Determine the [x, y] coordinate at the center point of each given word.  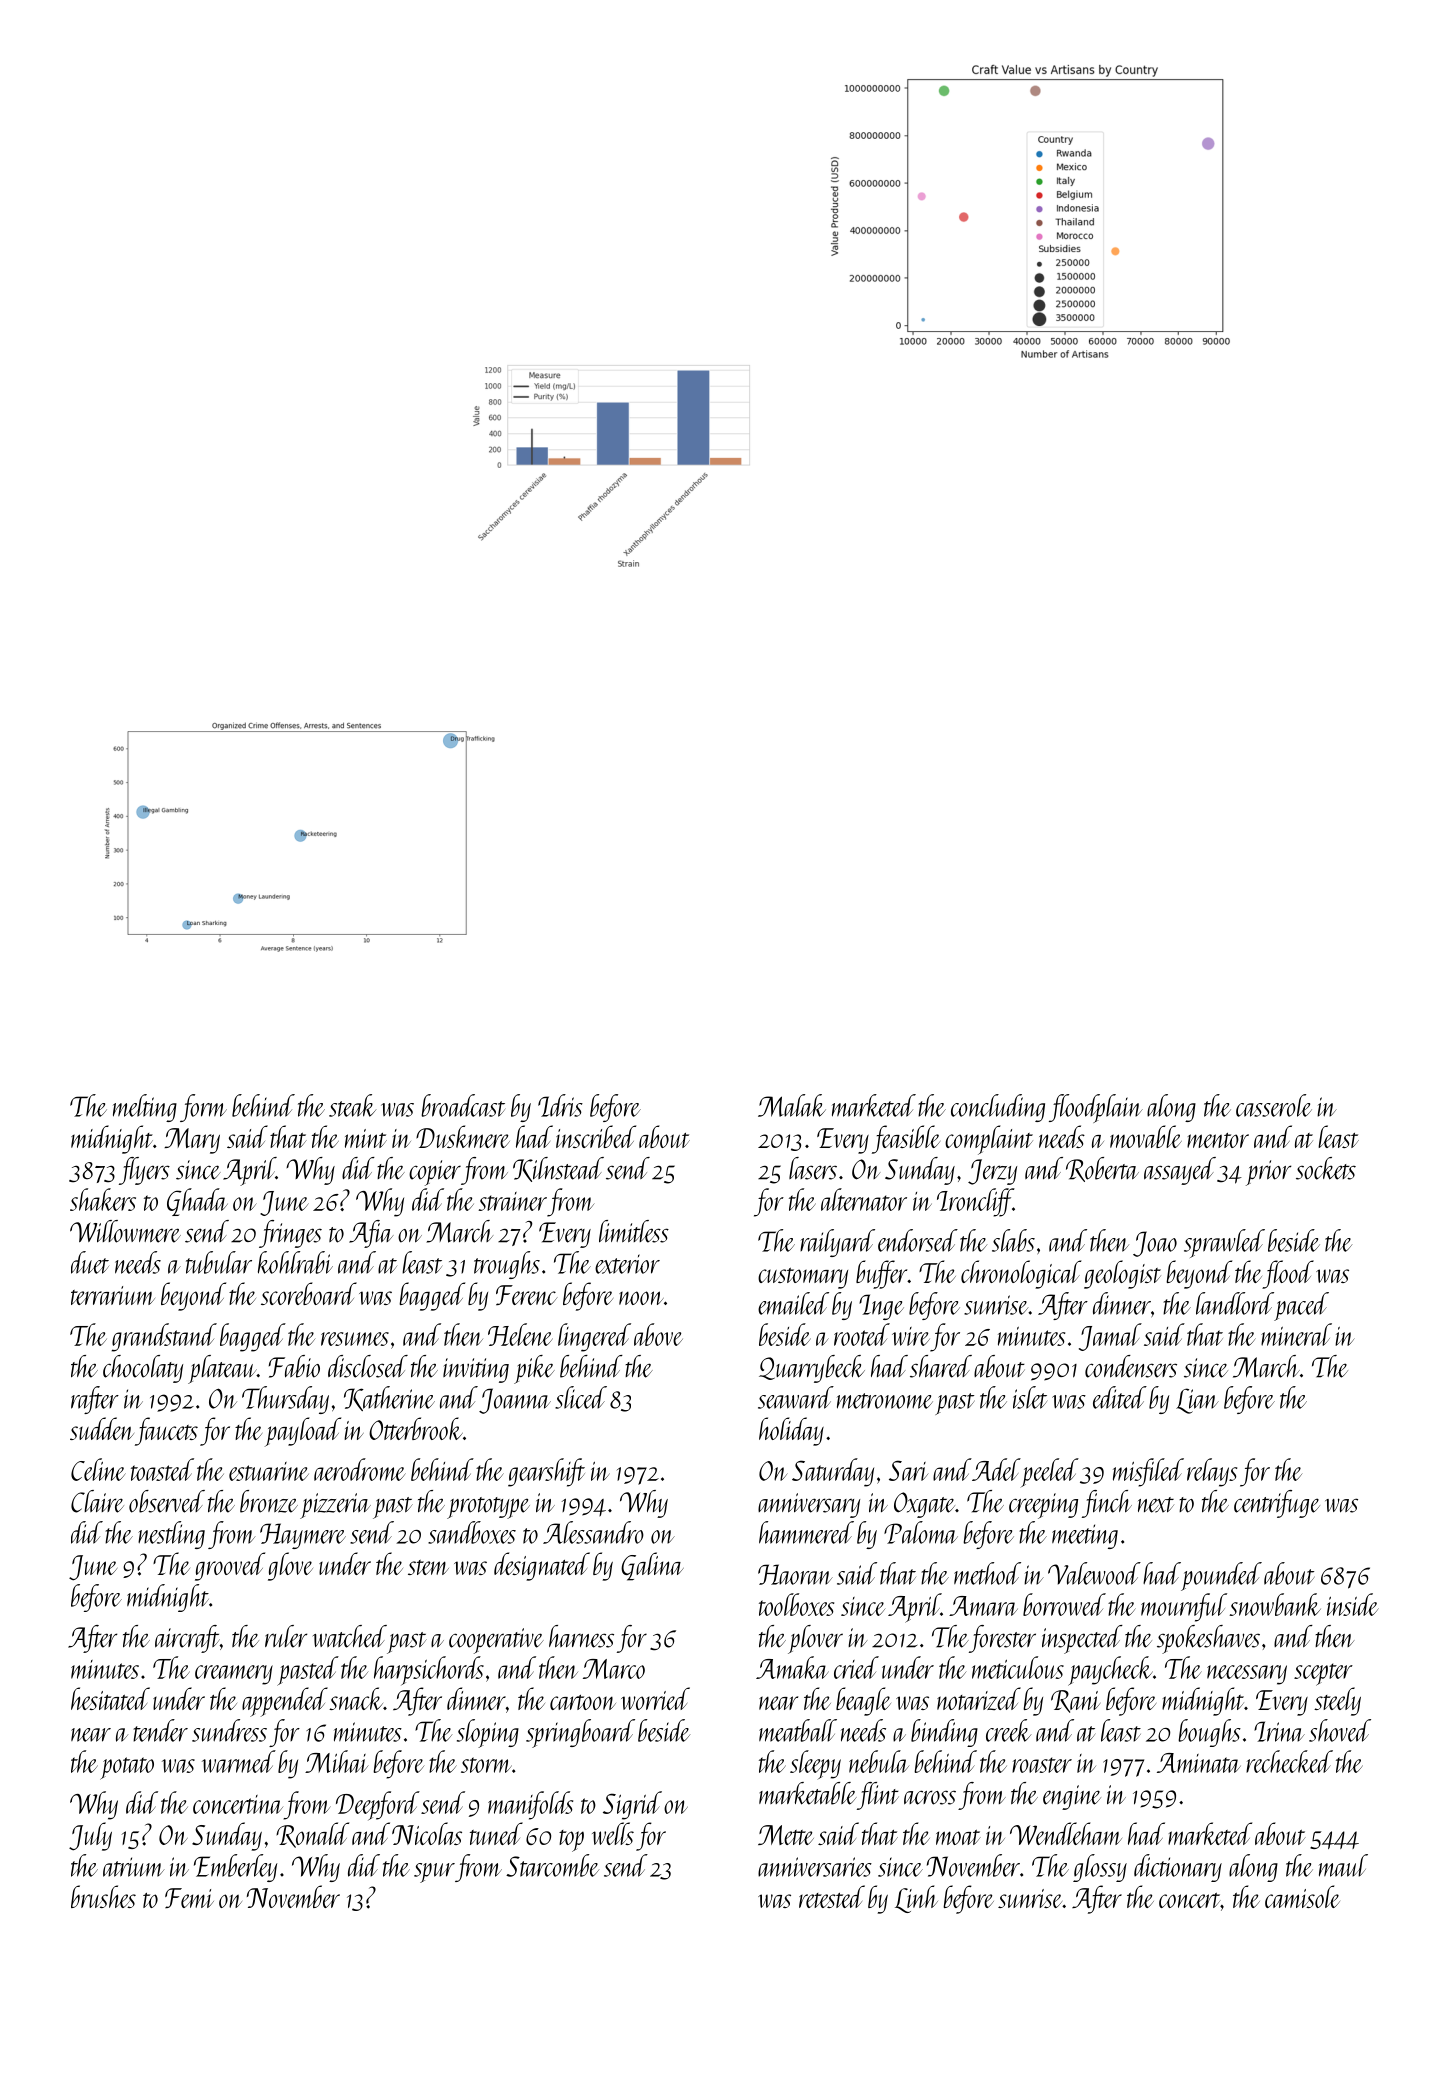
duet [90, 1262]
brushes [103, 1896]
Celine [98, 1469]
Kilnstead [558, 1169]
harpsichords [429, 1670]
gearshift [546, 1472]
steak [352, 1105]
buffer [881, 1274]
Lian [1197, 1401]
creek [1008, 1730]
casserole [1274, 1105]
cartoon [583, 1702]
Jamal [1110, 1337]
